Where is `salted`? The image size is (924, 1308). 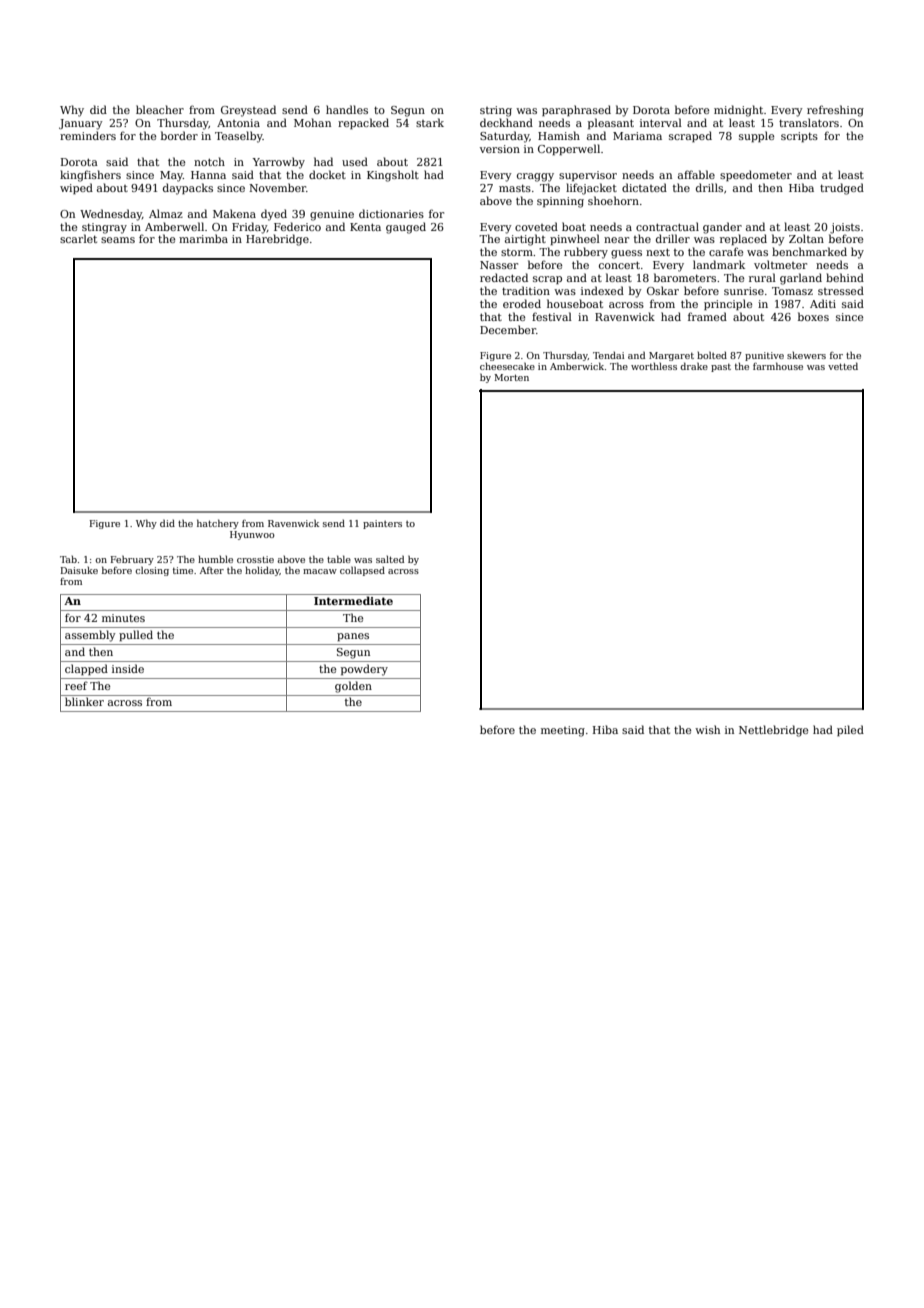
salted is located at coordinates (390, 559).
